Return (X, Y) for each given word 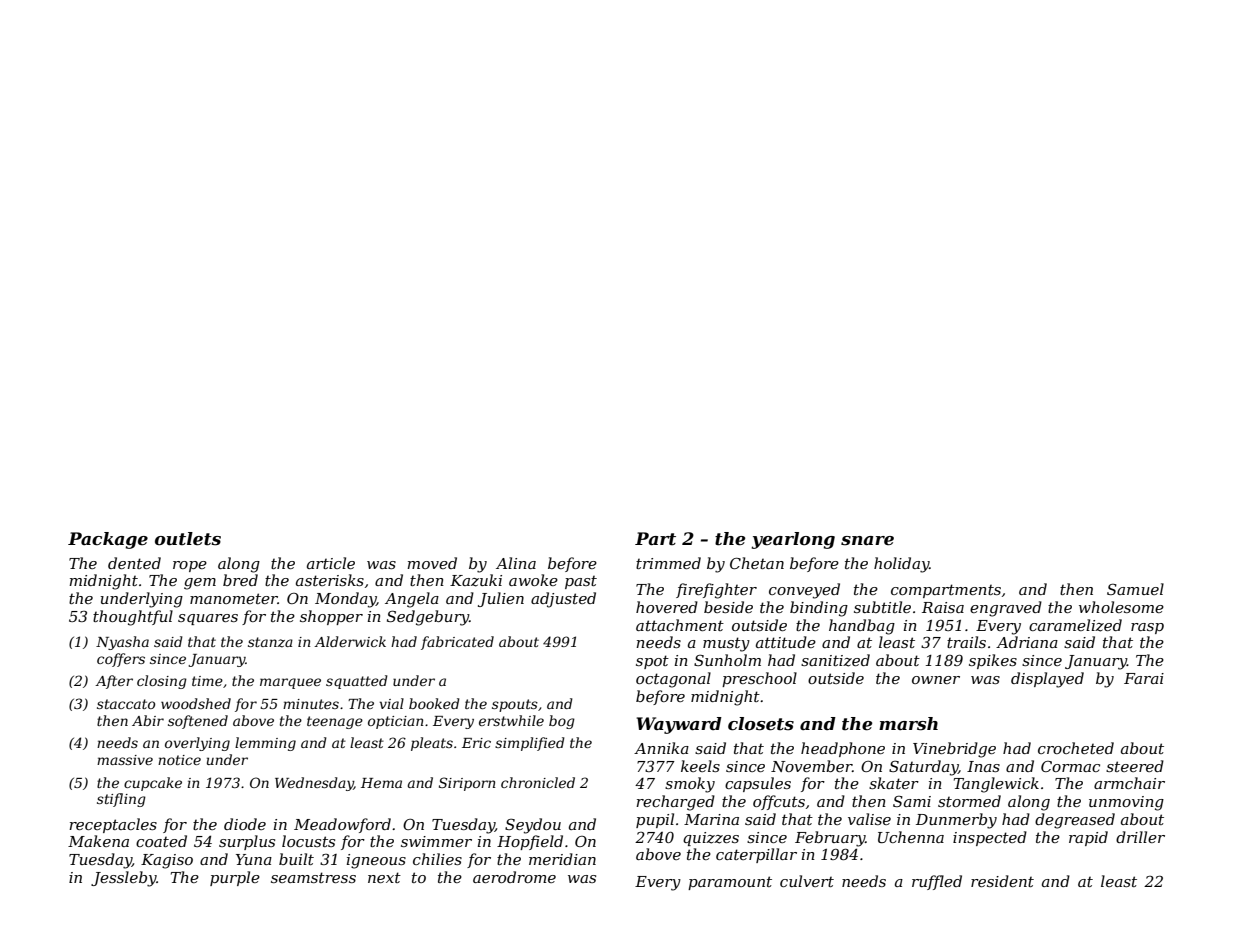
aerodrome (514, 877)
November (811, 766)
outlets (188, 539)
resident (1002, 881)
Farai (1144, 678)
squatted (357, 682)
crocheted (1076, 748)
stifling (121, 800)
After (114, 682)
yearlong (793, 540)
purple (235, 878)
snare (867, 541)
